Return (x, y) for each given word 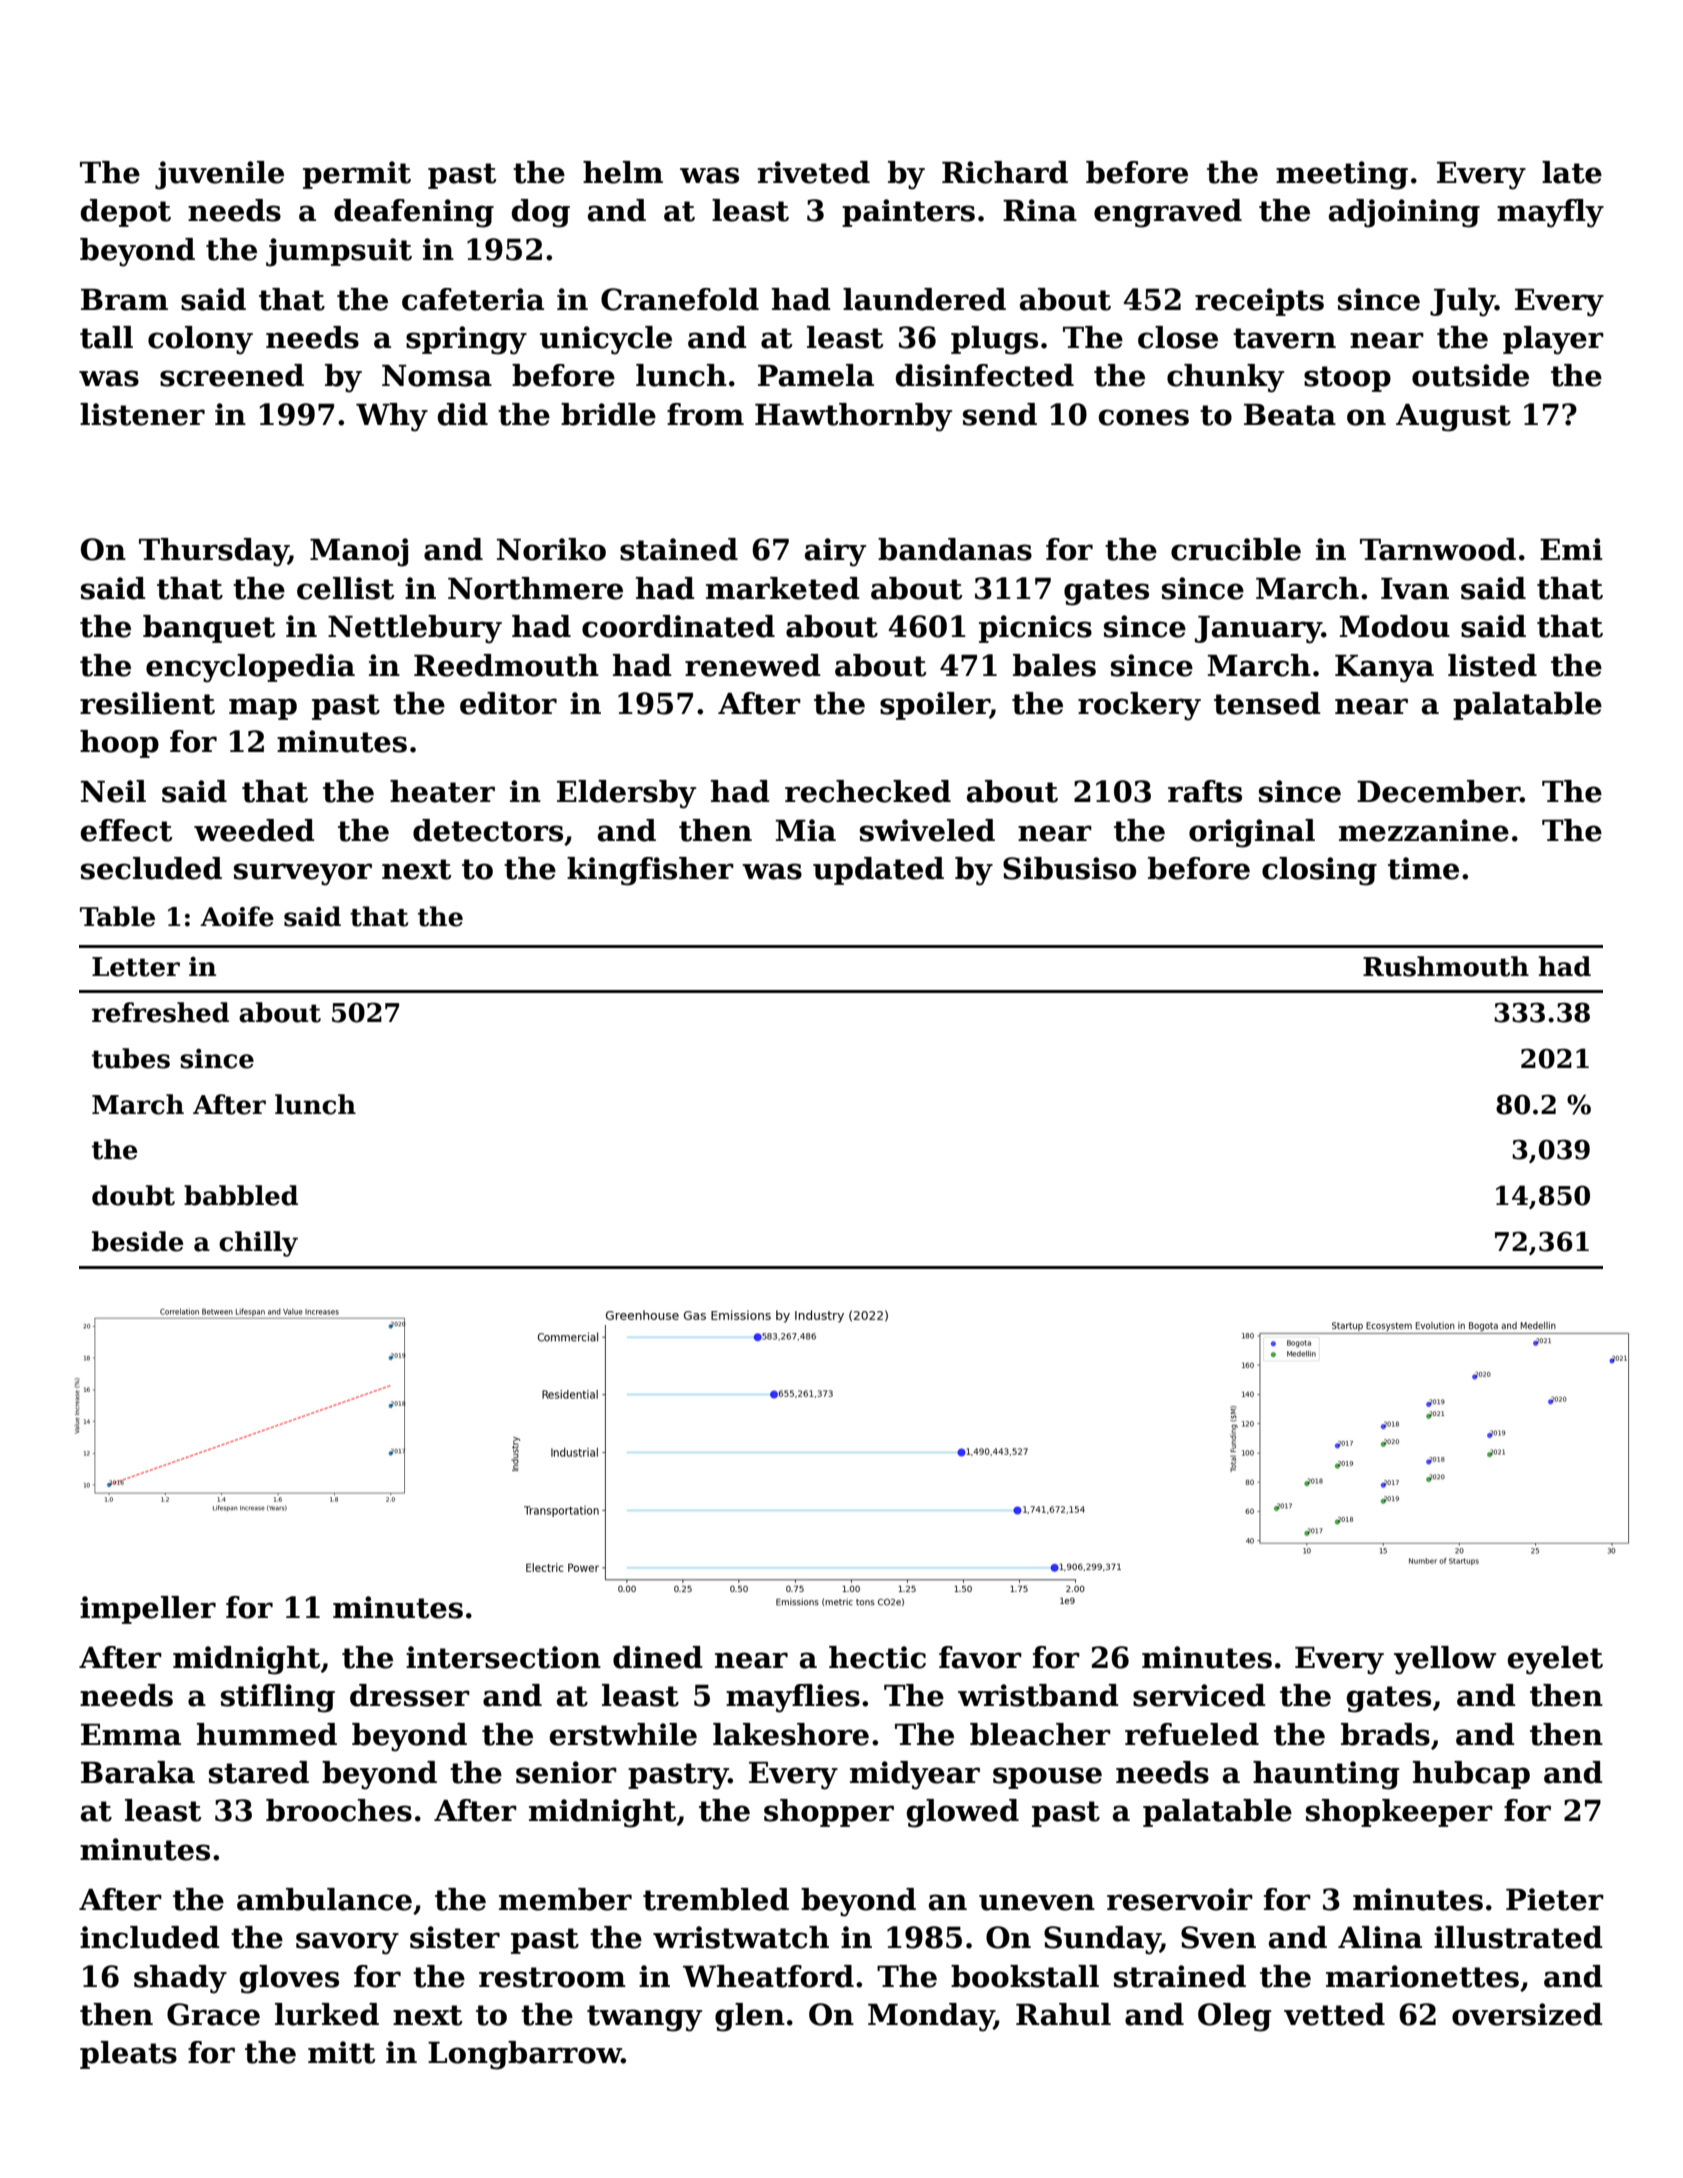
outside (1470, 375)
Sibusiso (1069, 868)
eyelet (1555, 1660)
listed (1492, 665)
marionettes (1422, 1976)
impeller (148, 1610)
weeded (254, 830)
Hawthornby (853, 417)
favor (980, 1657)
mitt (341, 2052)
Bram (124, 300)
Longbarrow (525, 2055)
